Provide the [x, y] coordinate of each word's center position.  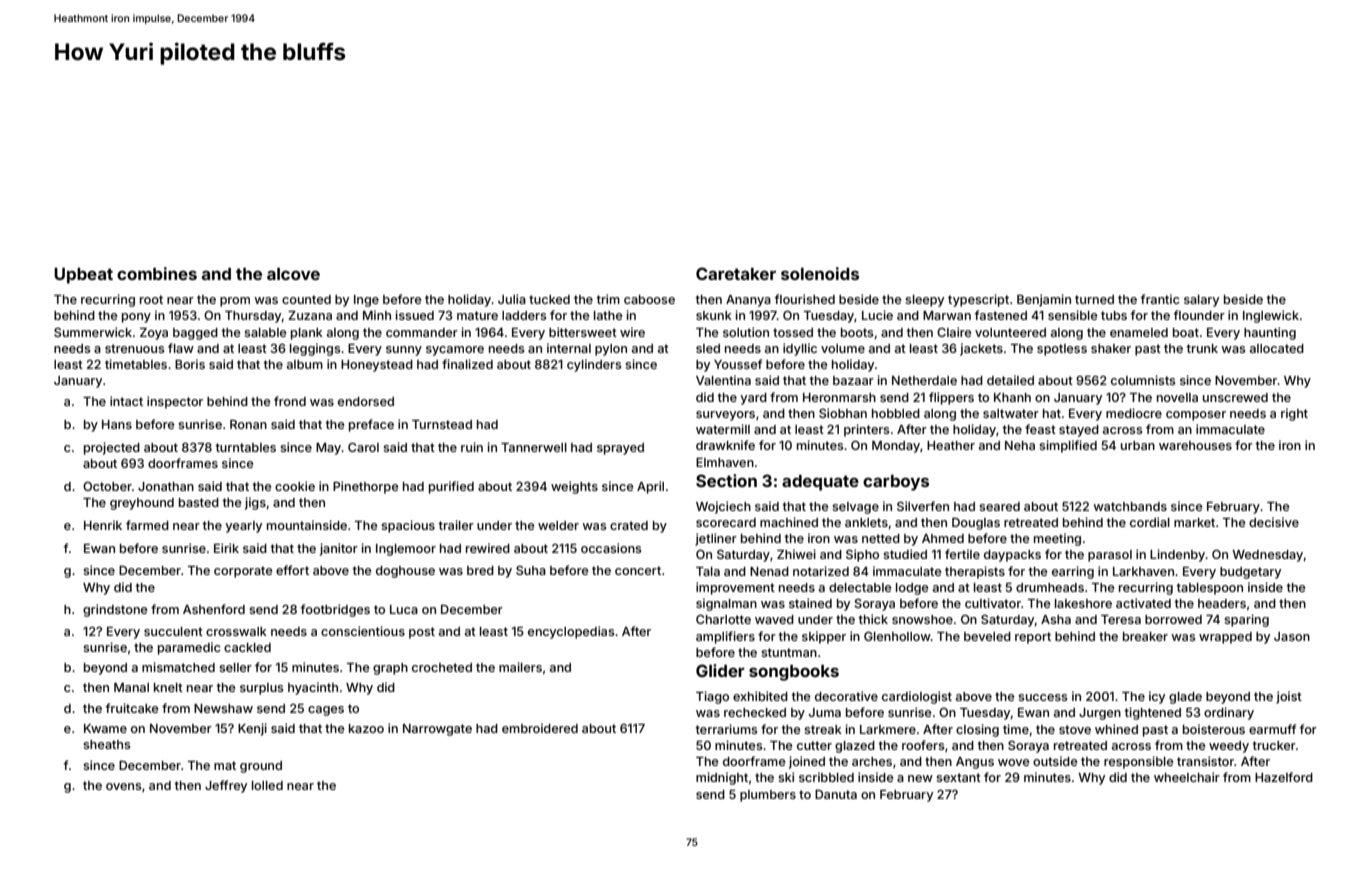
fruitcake [131, 708]
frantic [1160, 299]
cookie [295, 486]
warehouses [1195, 445]
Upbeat [83, 276]
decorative [846, 696]
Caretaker [736, 273]
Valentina [723, 380]
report [1033, 638]
